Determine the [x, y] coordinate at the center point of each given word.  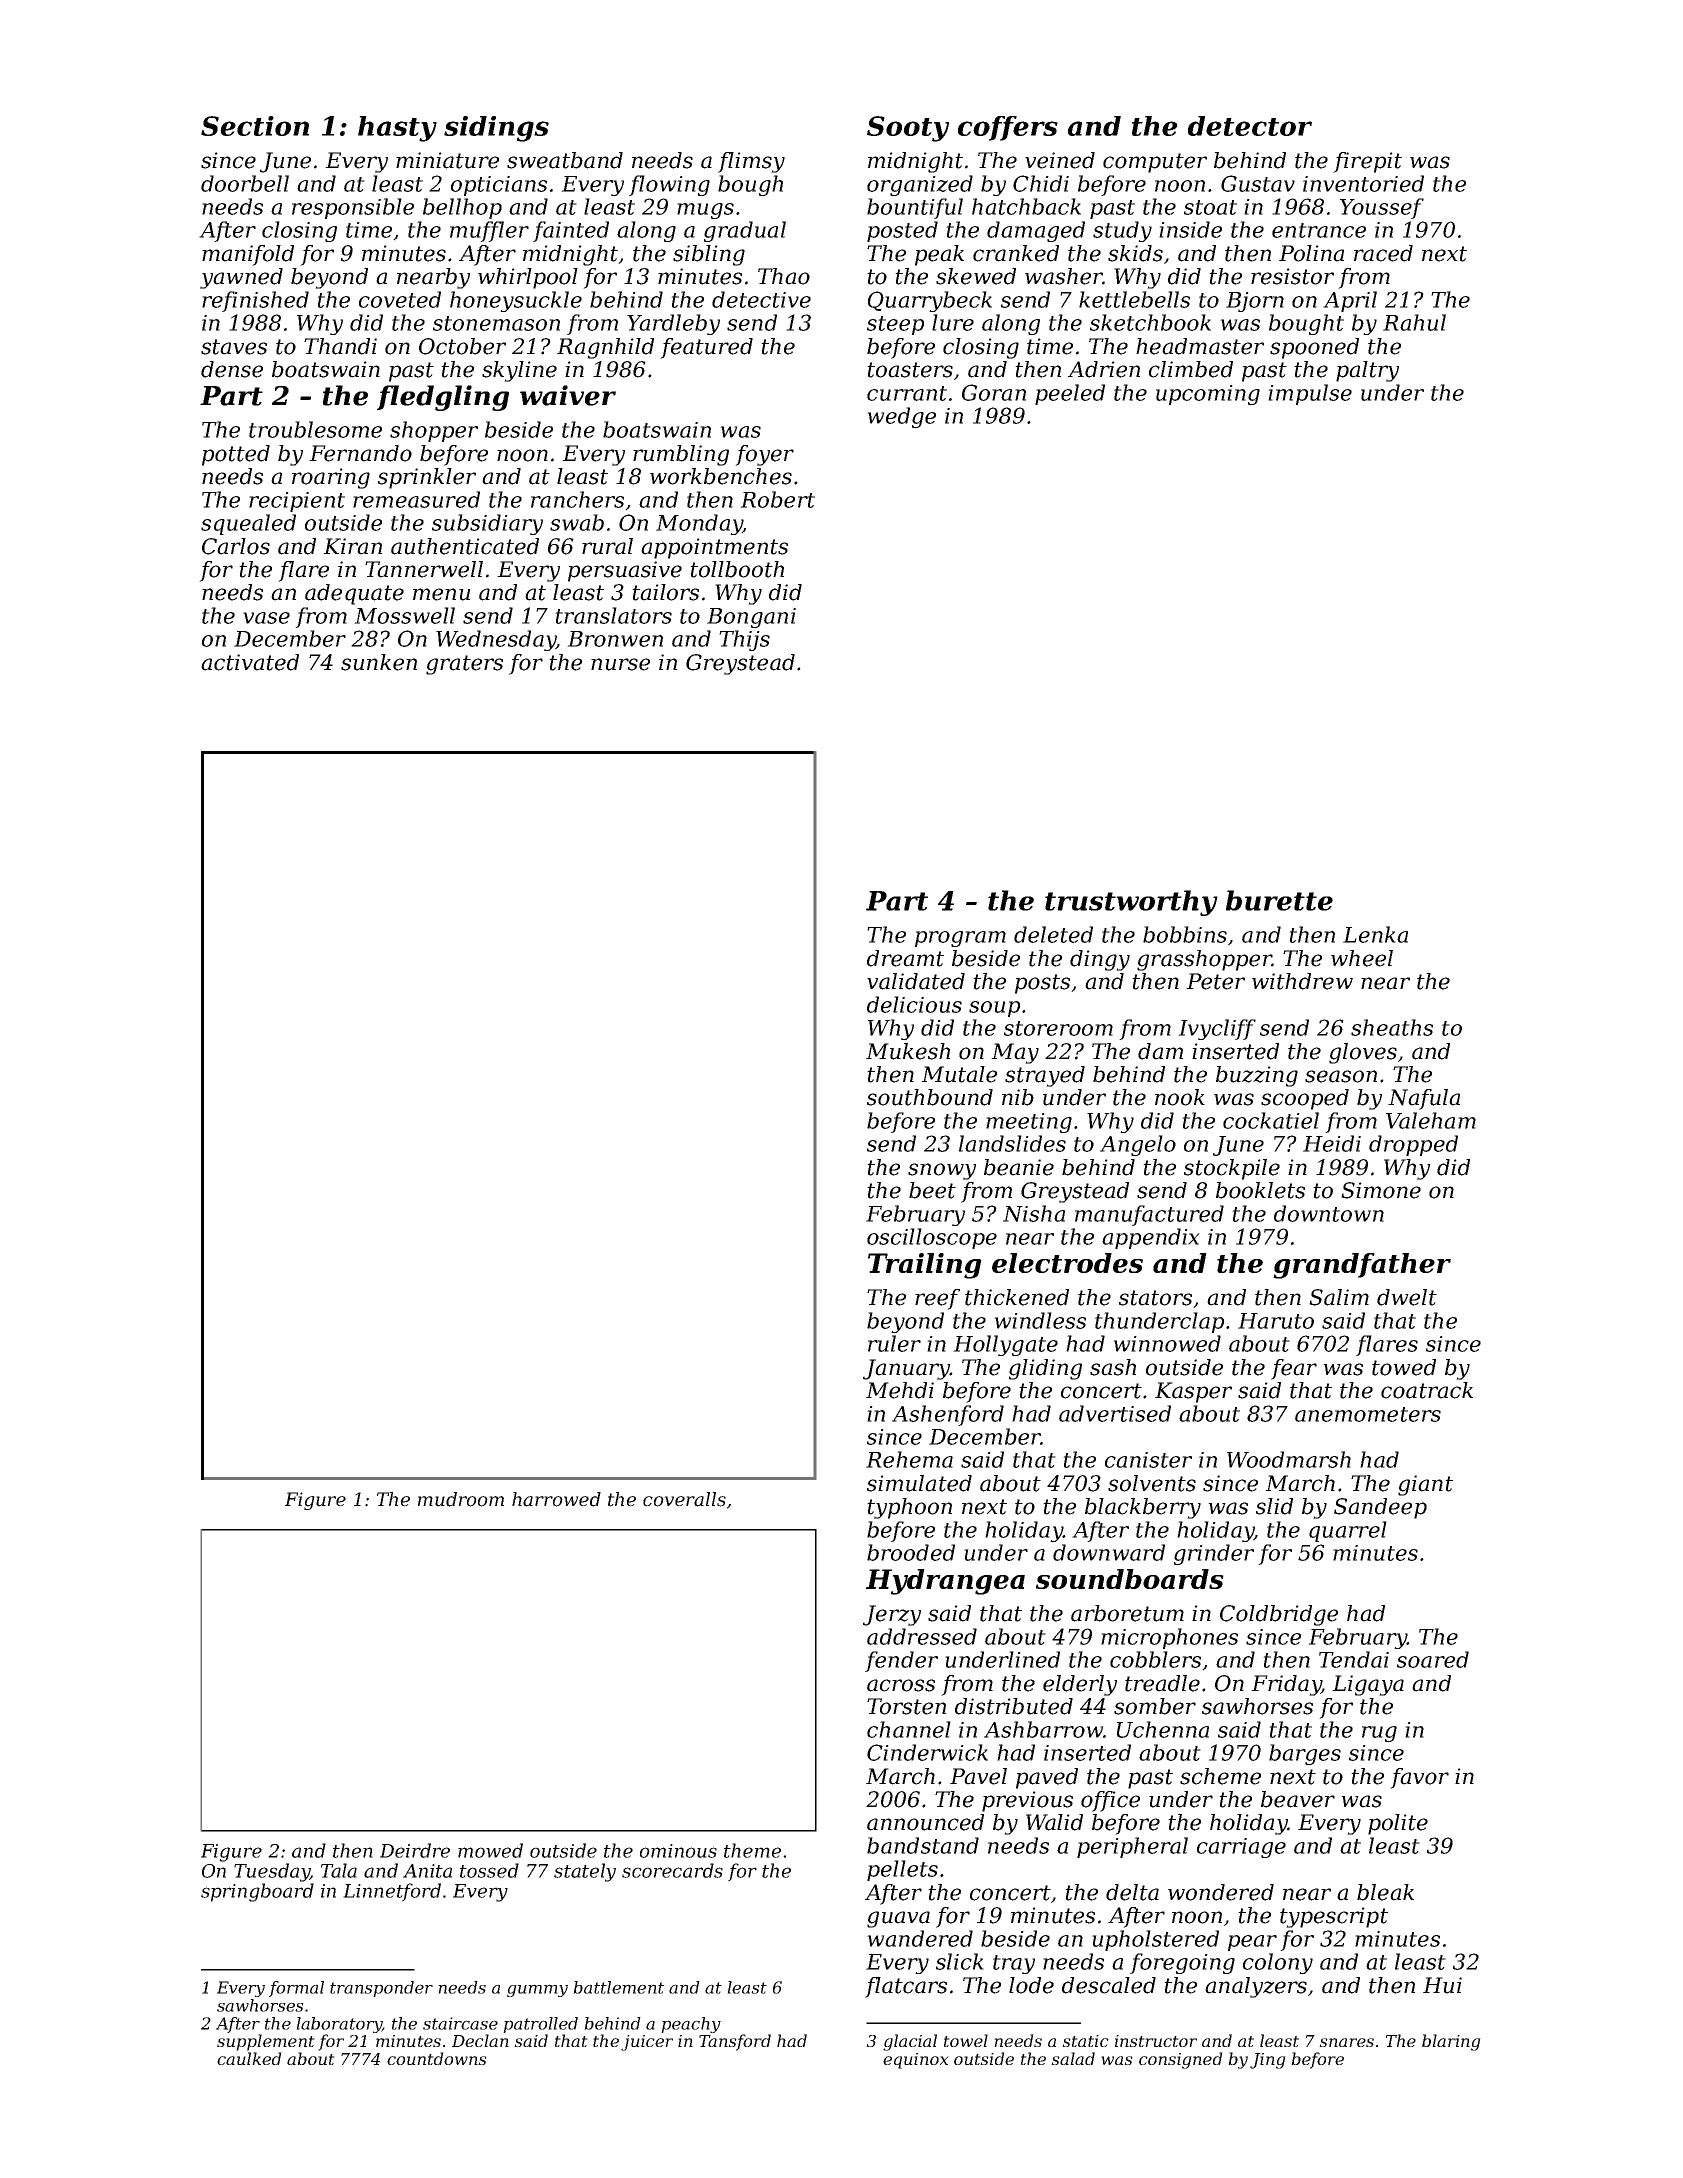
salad [1073, 2058]
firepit [1367, 162]
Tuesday [272, 1872]
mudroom [461, 1499]
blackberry [1143, 1508]
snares [1346, 2042]
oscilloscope [932, 1238]
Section [255, 126]
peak [939, 255]
